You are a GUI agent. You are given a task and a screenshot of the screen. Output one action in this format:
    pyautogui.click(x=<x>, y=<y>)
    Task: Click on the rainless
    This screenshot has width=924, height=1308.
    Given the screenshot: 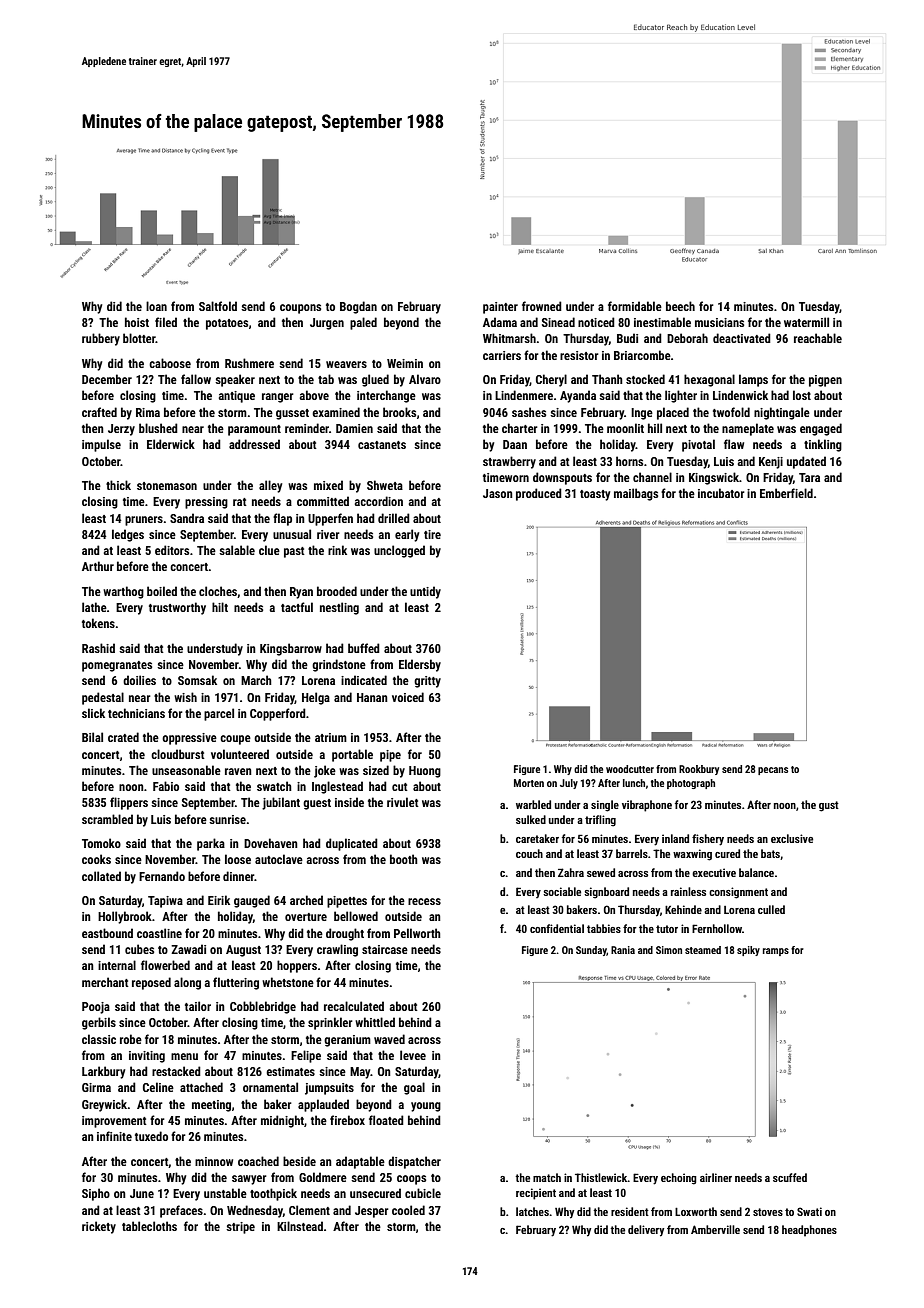 What is the action you would take?
    pyautogui.click(x=688, y=891)
